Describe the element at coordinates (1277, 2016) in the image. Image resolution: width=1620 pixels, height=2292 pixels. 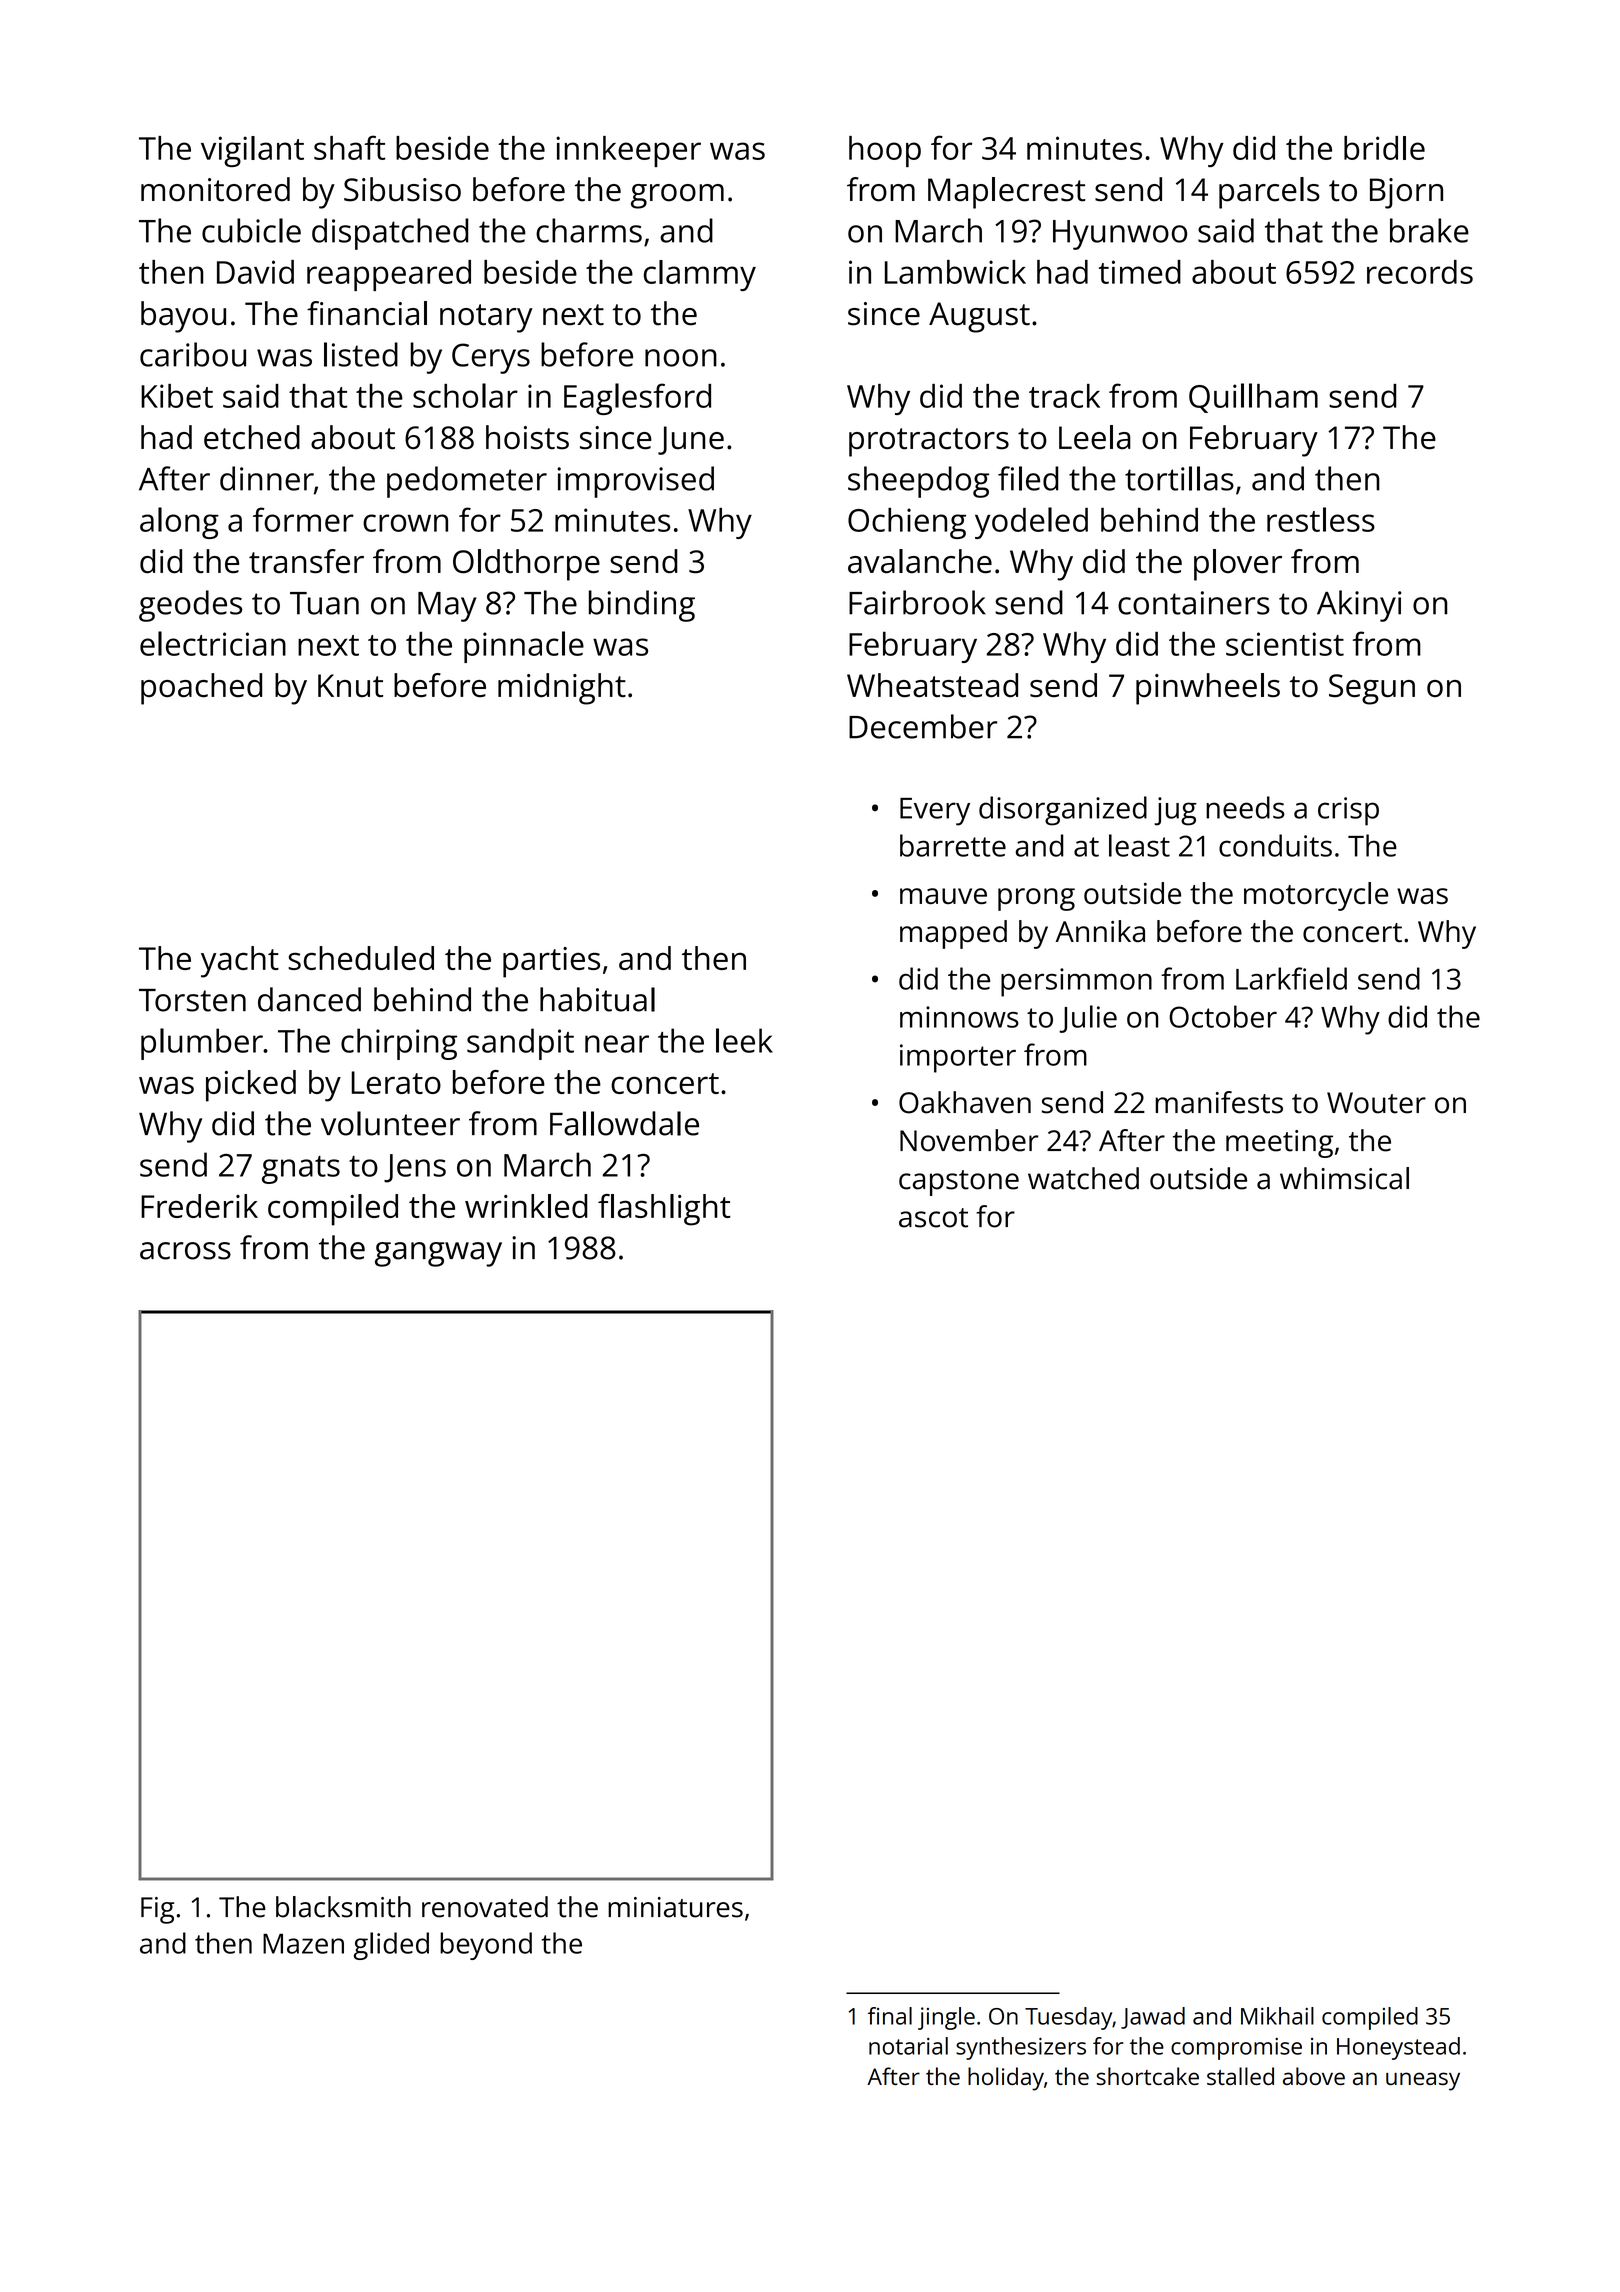
I see `Mikhail` at that location.
